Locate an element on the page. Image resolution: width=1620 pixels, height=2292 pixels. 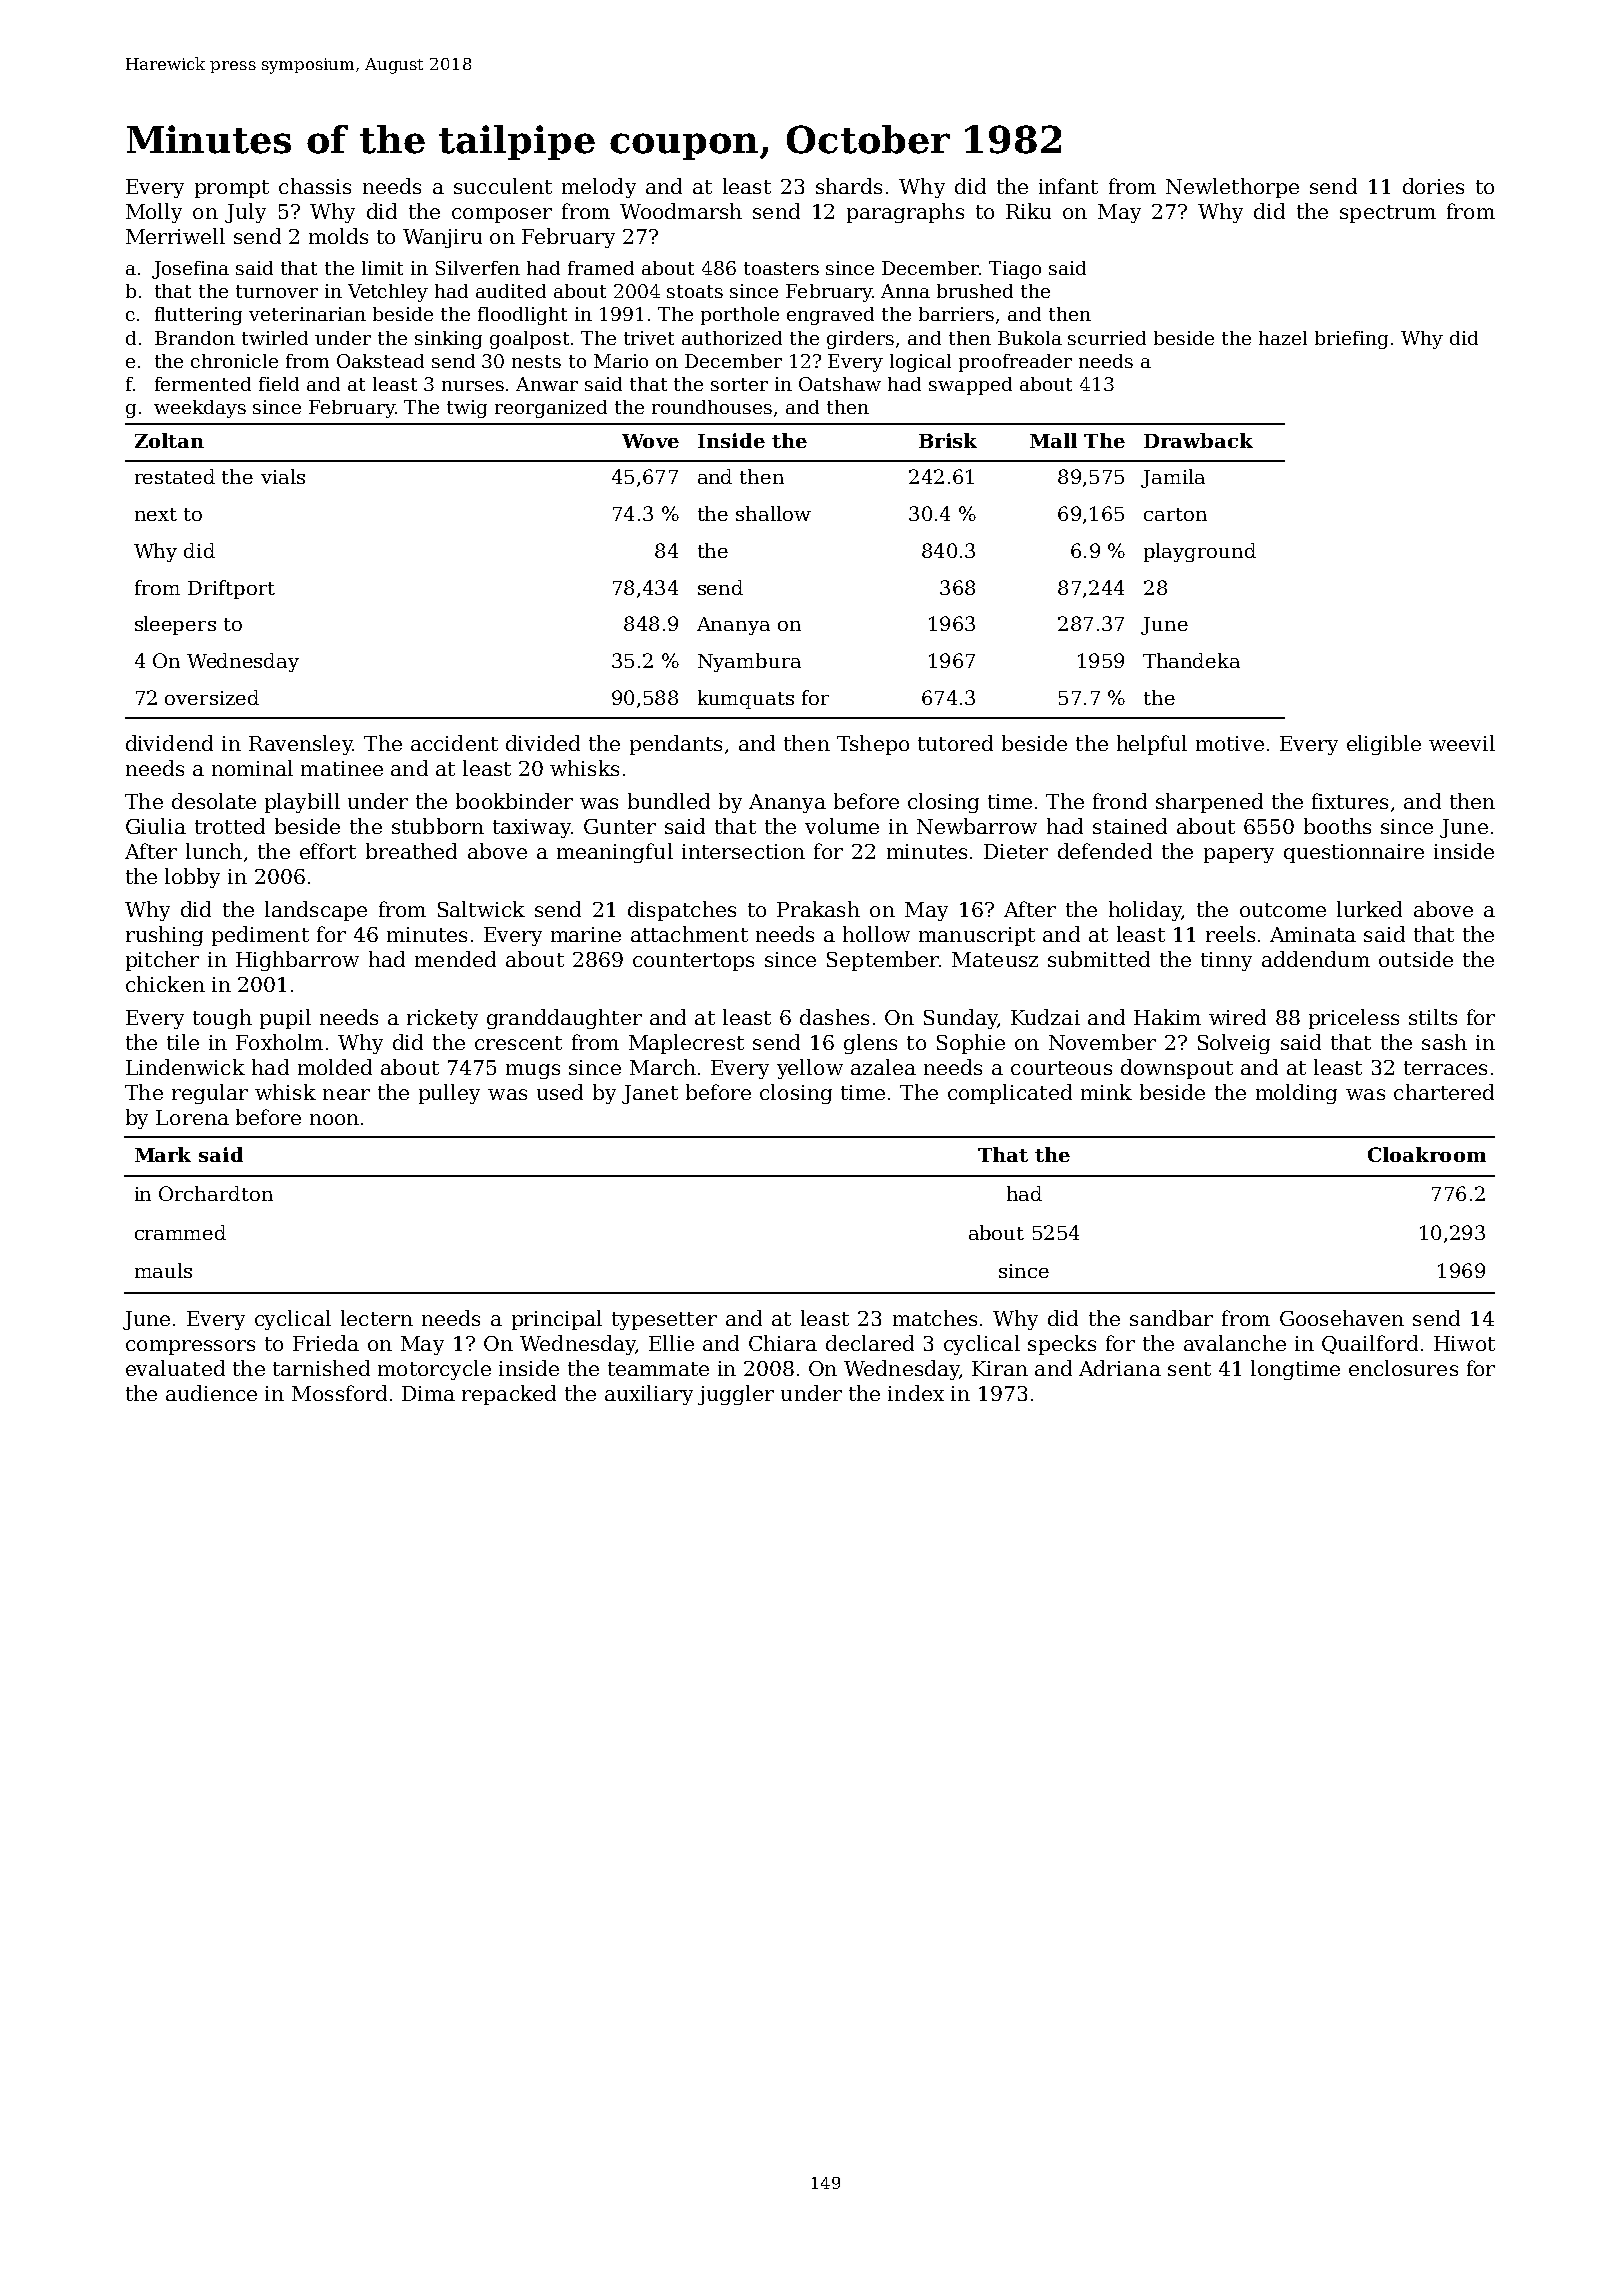
kumquats is located at coordinates (746, 699).
